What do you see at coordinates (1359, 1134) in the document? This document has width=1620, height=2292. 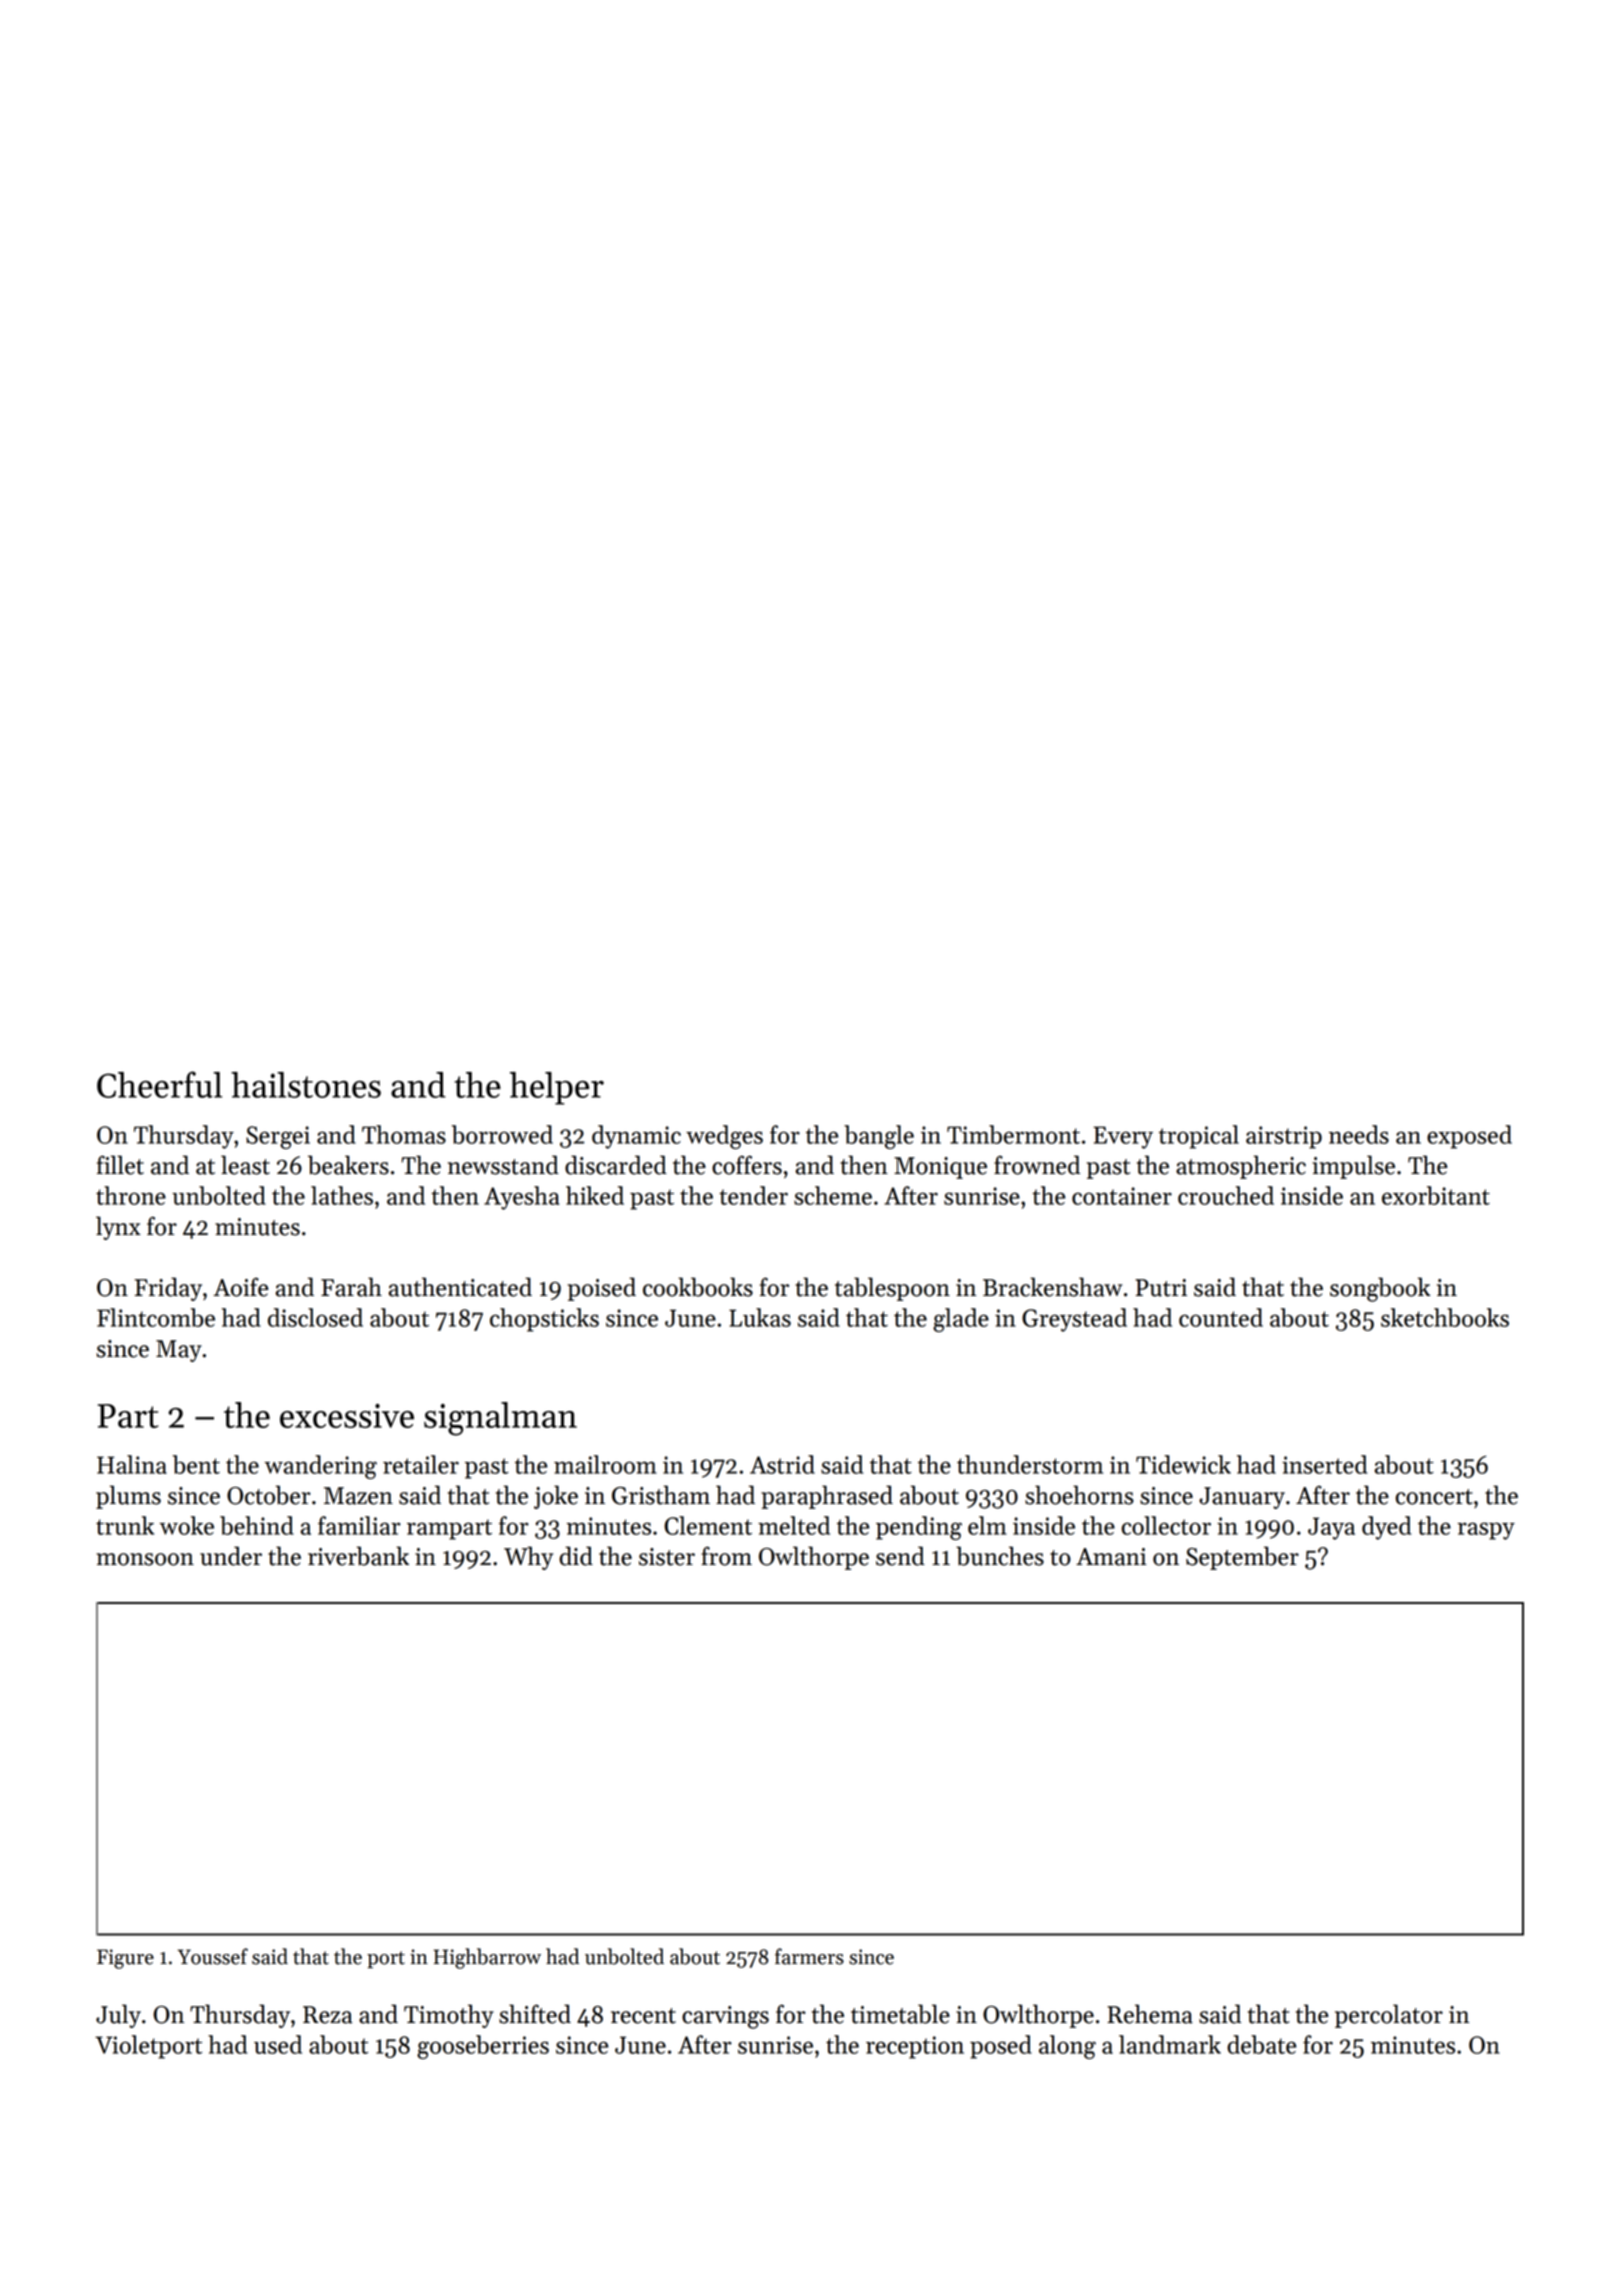 I see `needs` at bounding box center [1359, 1134].
